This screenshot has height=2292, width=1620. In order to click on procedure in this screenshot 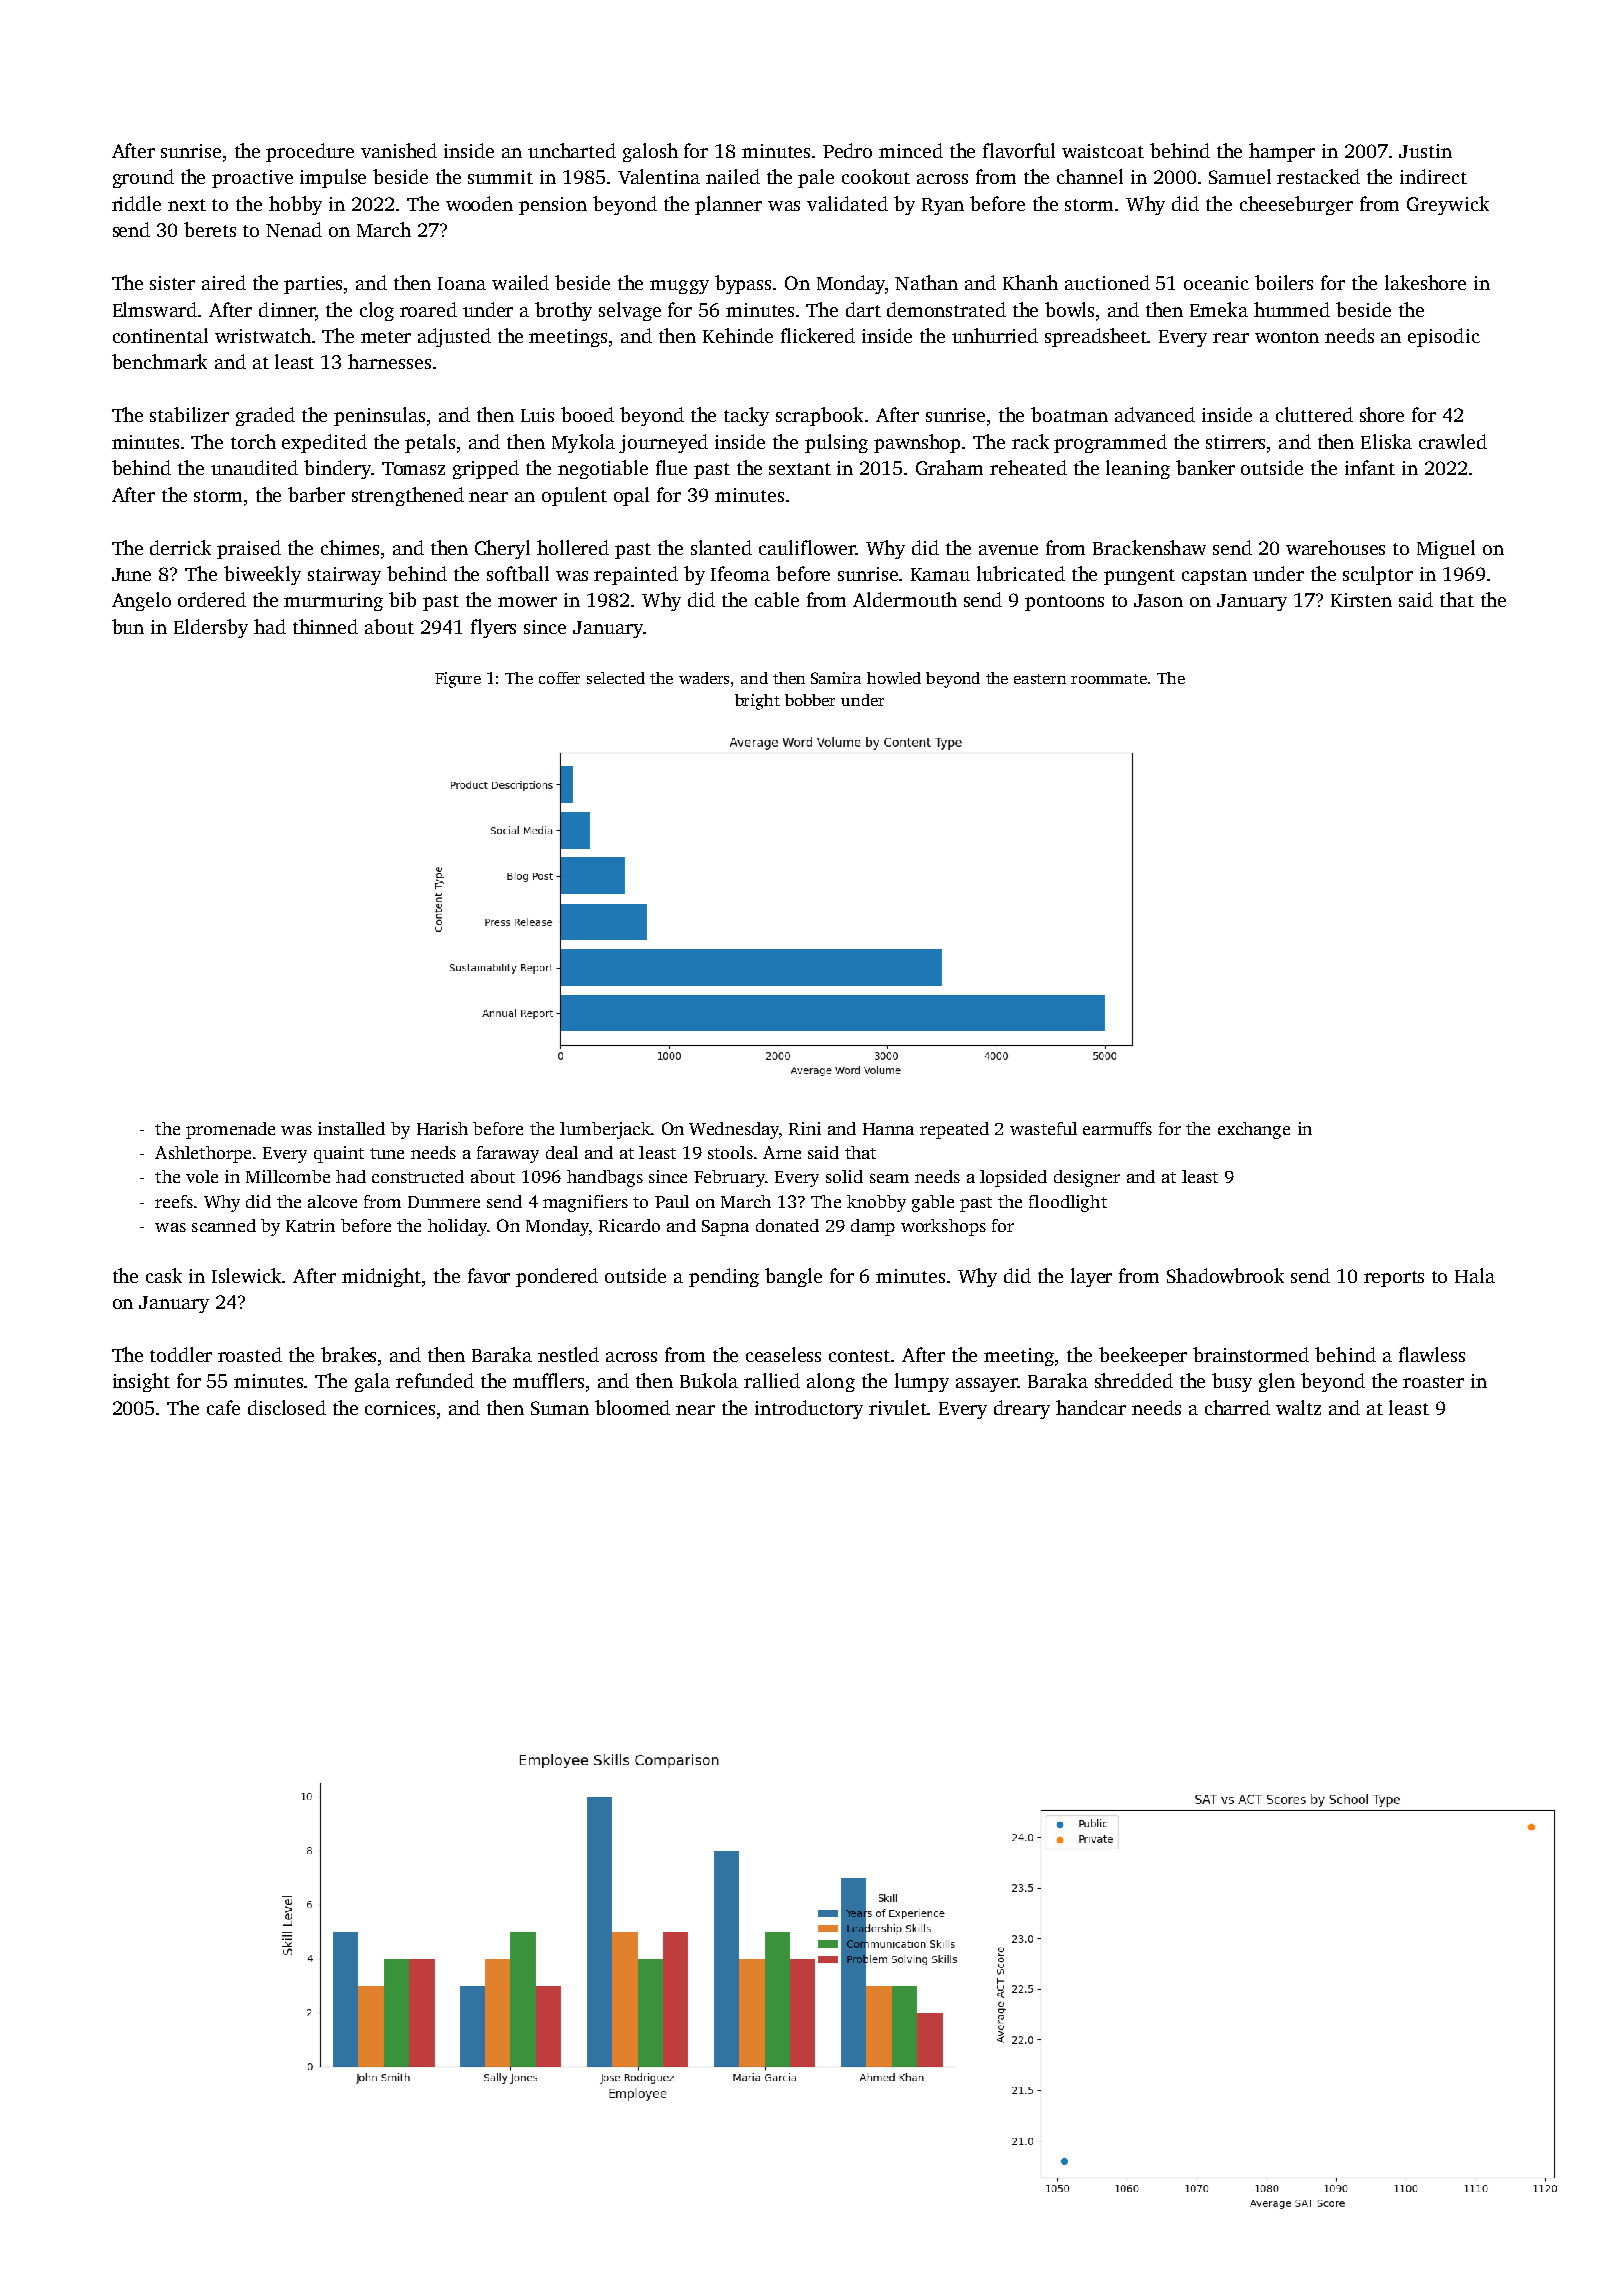, I will do `click(310, 152)`.
